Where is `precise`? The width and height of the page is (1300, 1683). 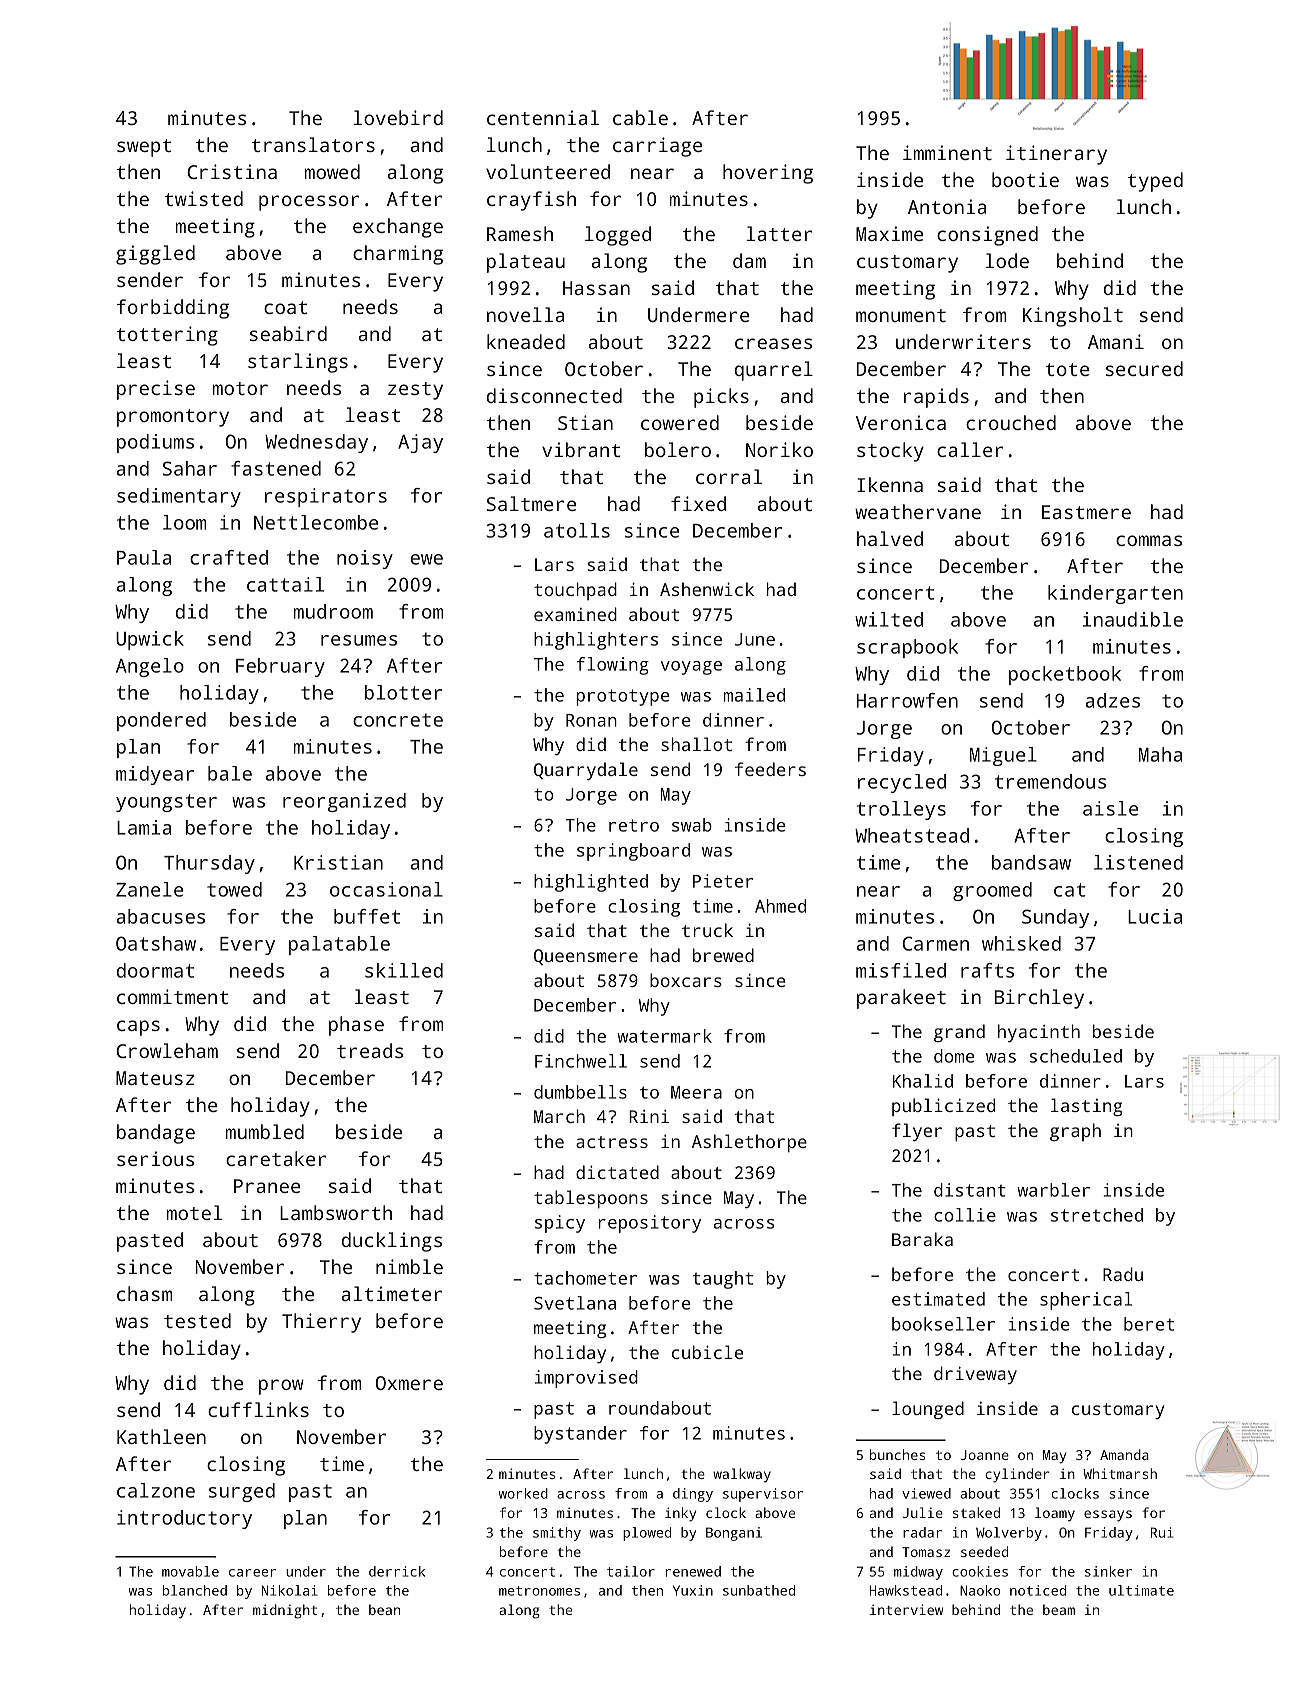 precise is located at coordinates (156, 390).
